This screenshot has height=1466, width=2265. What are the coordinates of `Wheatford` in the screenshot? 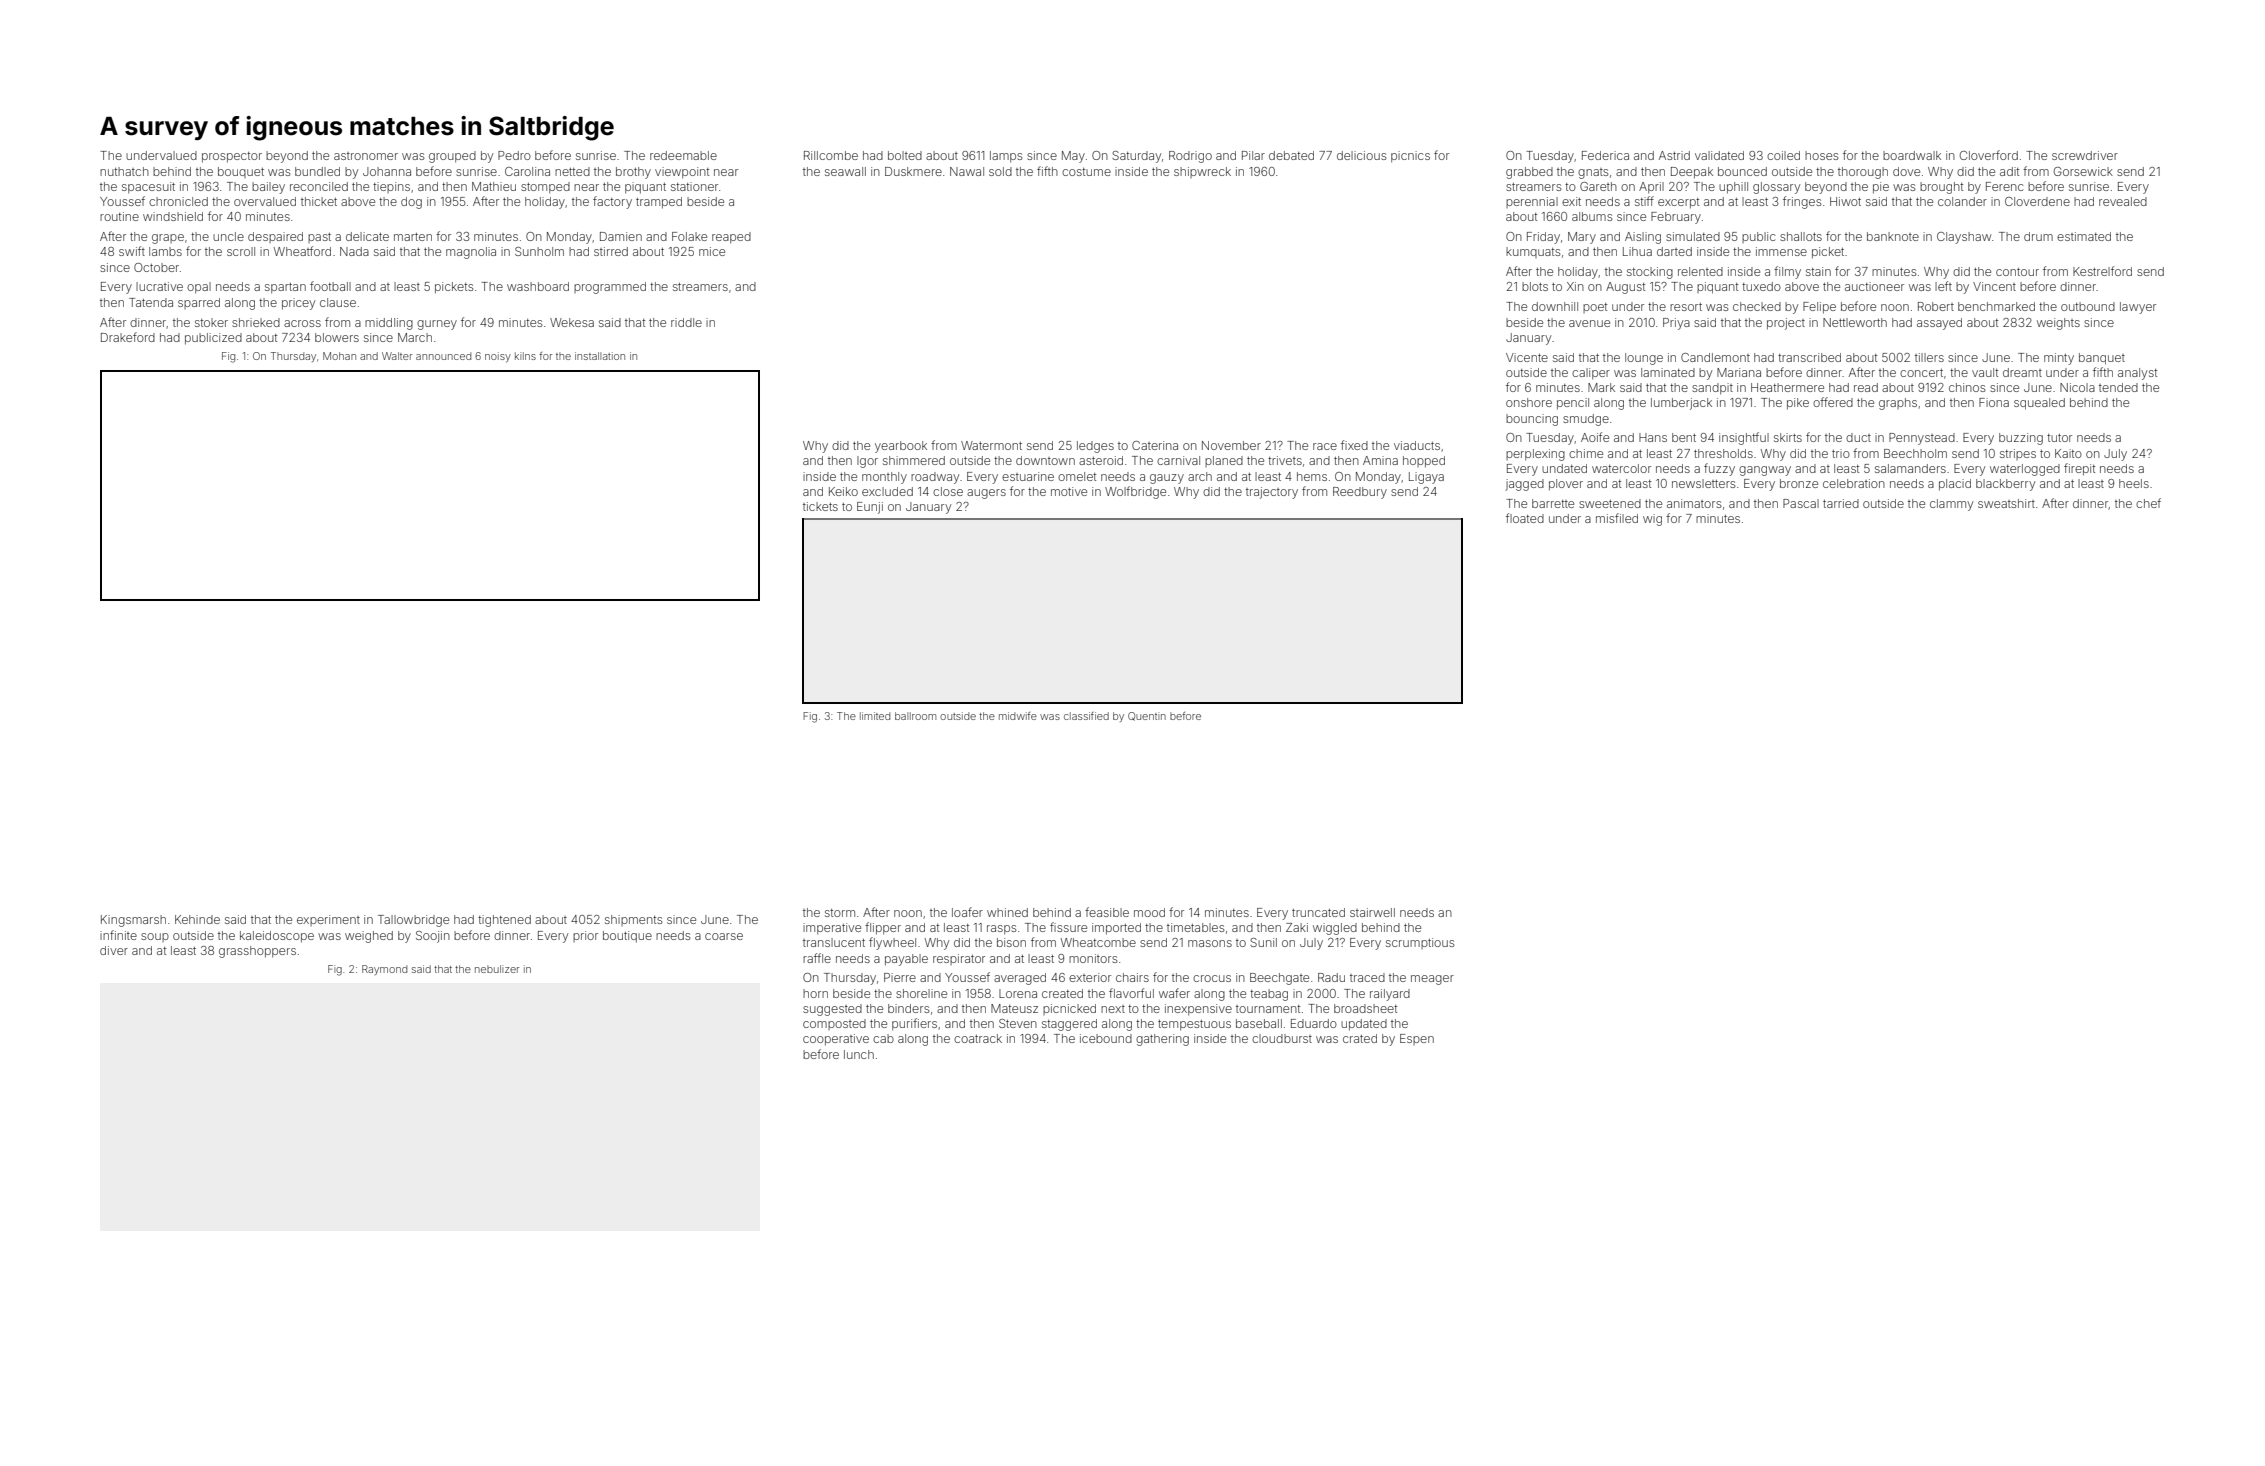 It's located at (302, 251).
